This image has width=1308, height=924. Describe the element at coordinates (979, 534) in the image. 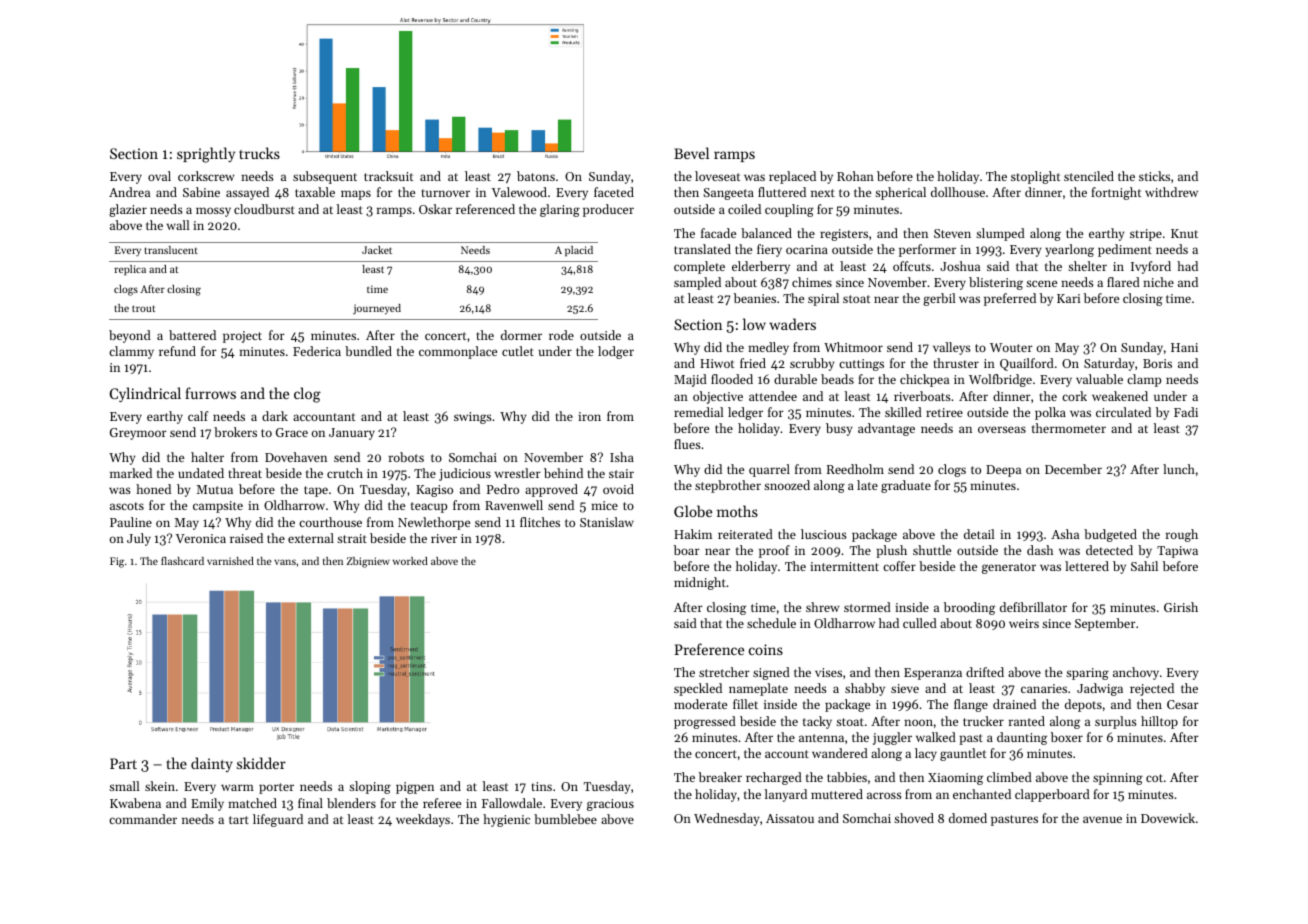

I see `detail` at that location.
